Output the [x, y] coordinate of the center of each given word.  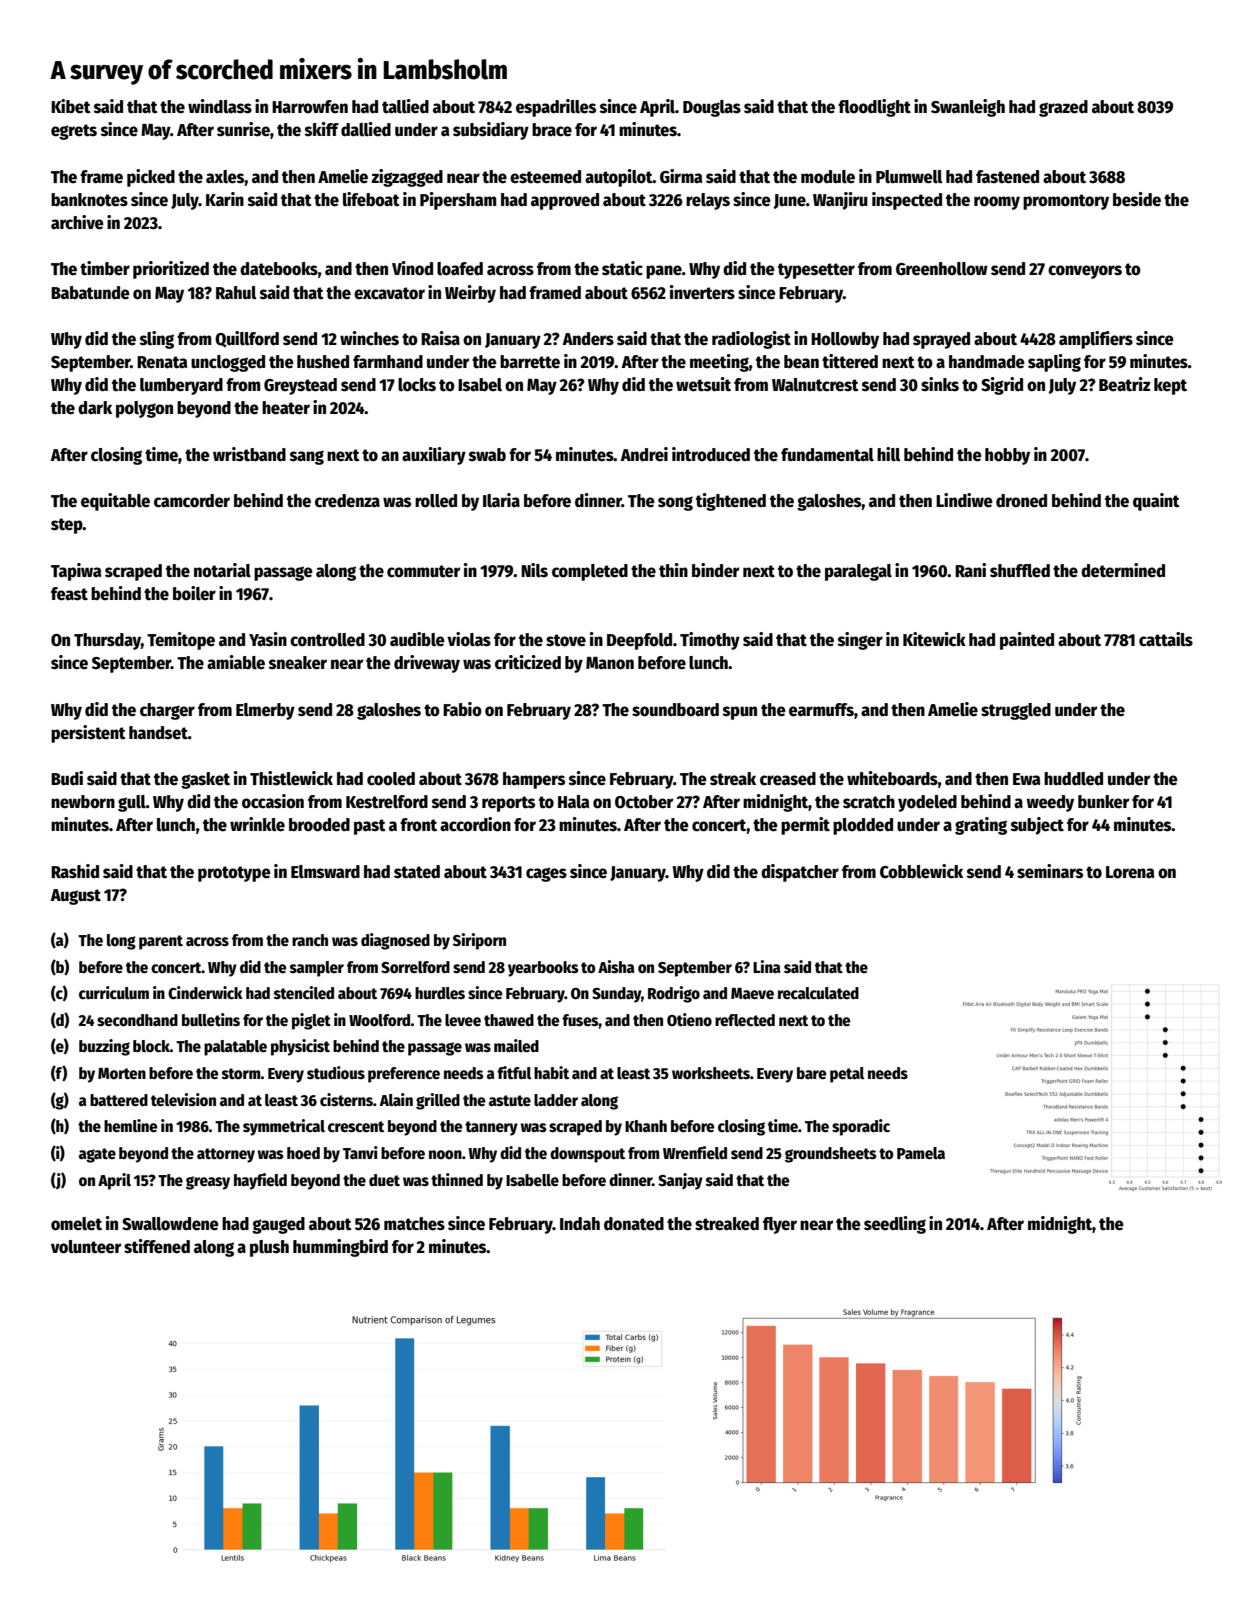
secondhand [137, 1020]
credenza [347, 501]
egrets [74, 132]
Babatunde [90, 293]
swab [487, 455]
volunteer [86, 1247]
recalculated [818, 993]
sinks [940, 384]
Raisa [440, 338]
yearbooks [543, 969]
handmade [987, 362]
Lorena [1130, 872]
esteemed [545, 177]
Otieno [689, 1019]
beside [1137, 199]
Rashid [75, 871]
